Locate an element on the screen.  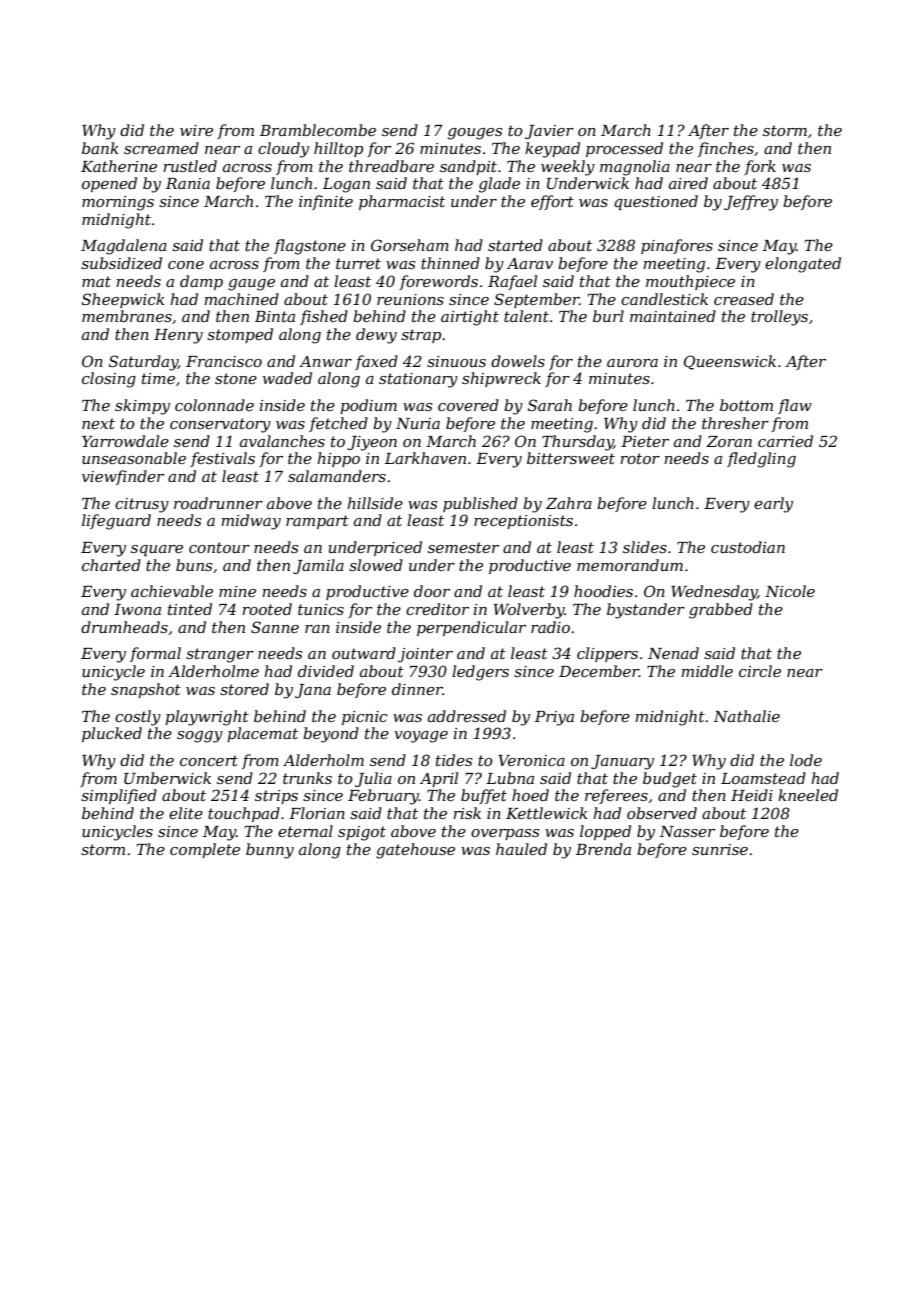
Zahra is located at coordinates (569, 503).
